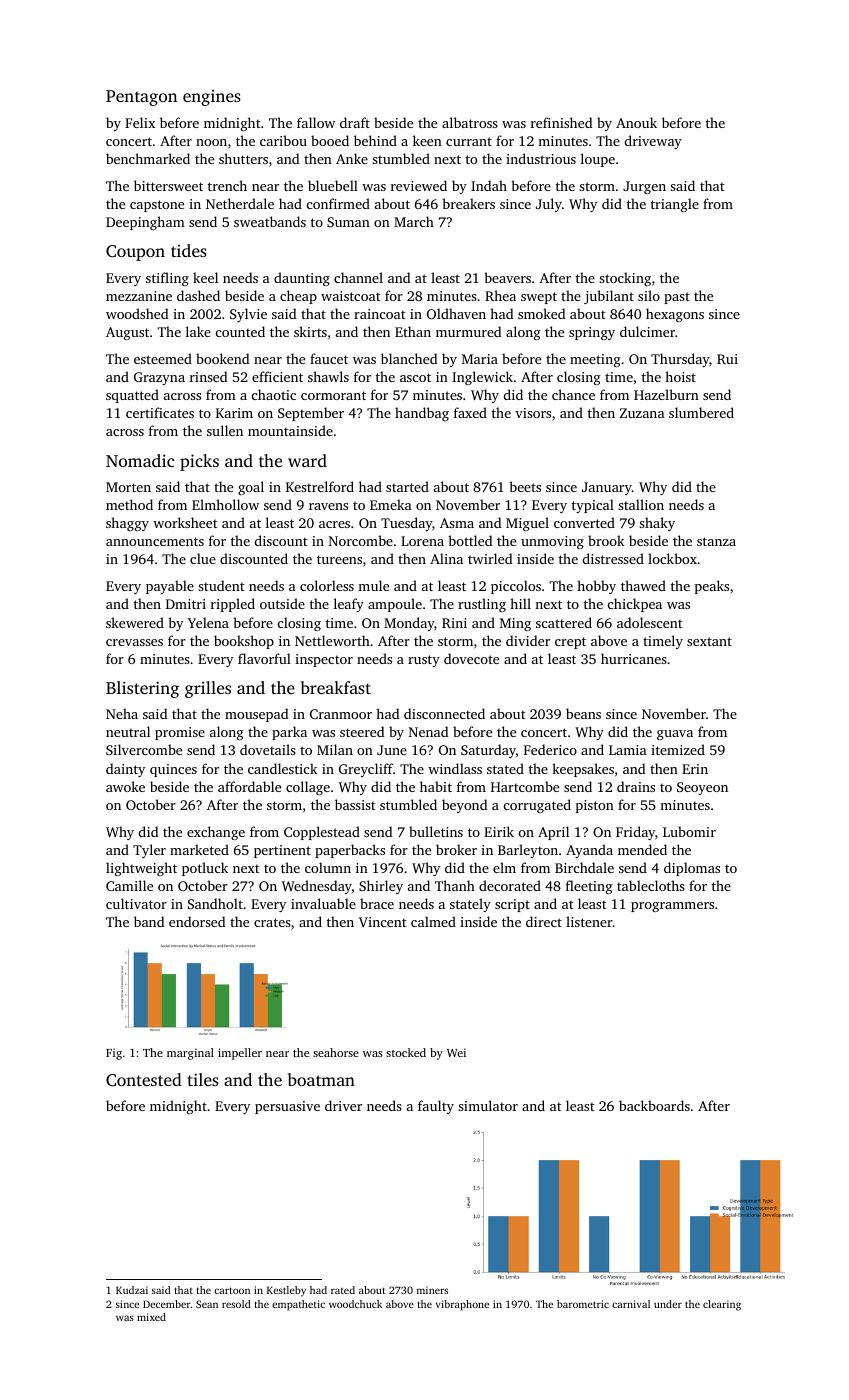  Describe the element at coordinates (677, 298) in the screenshot. I see `past` at that location.
